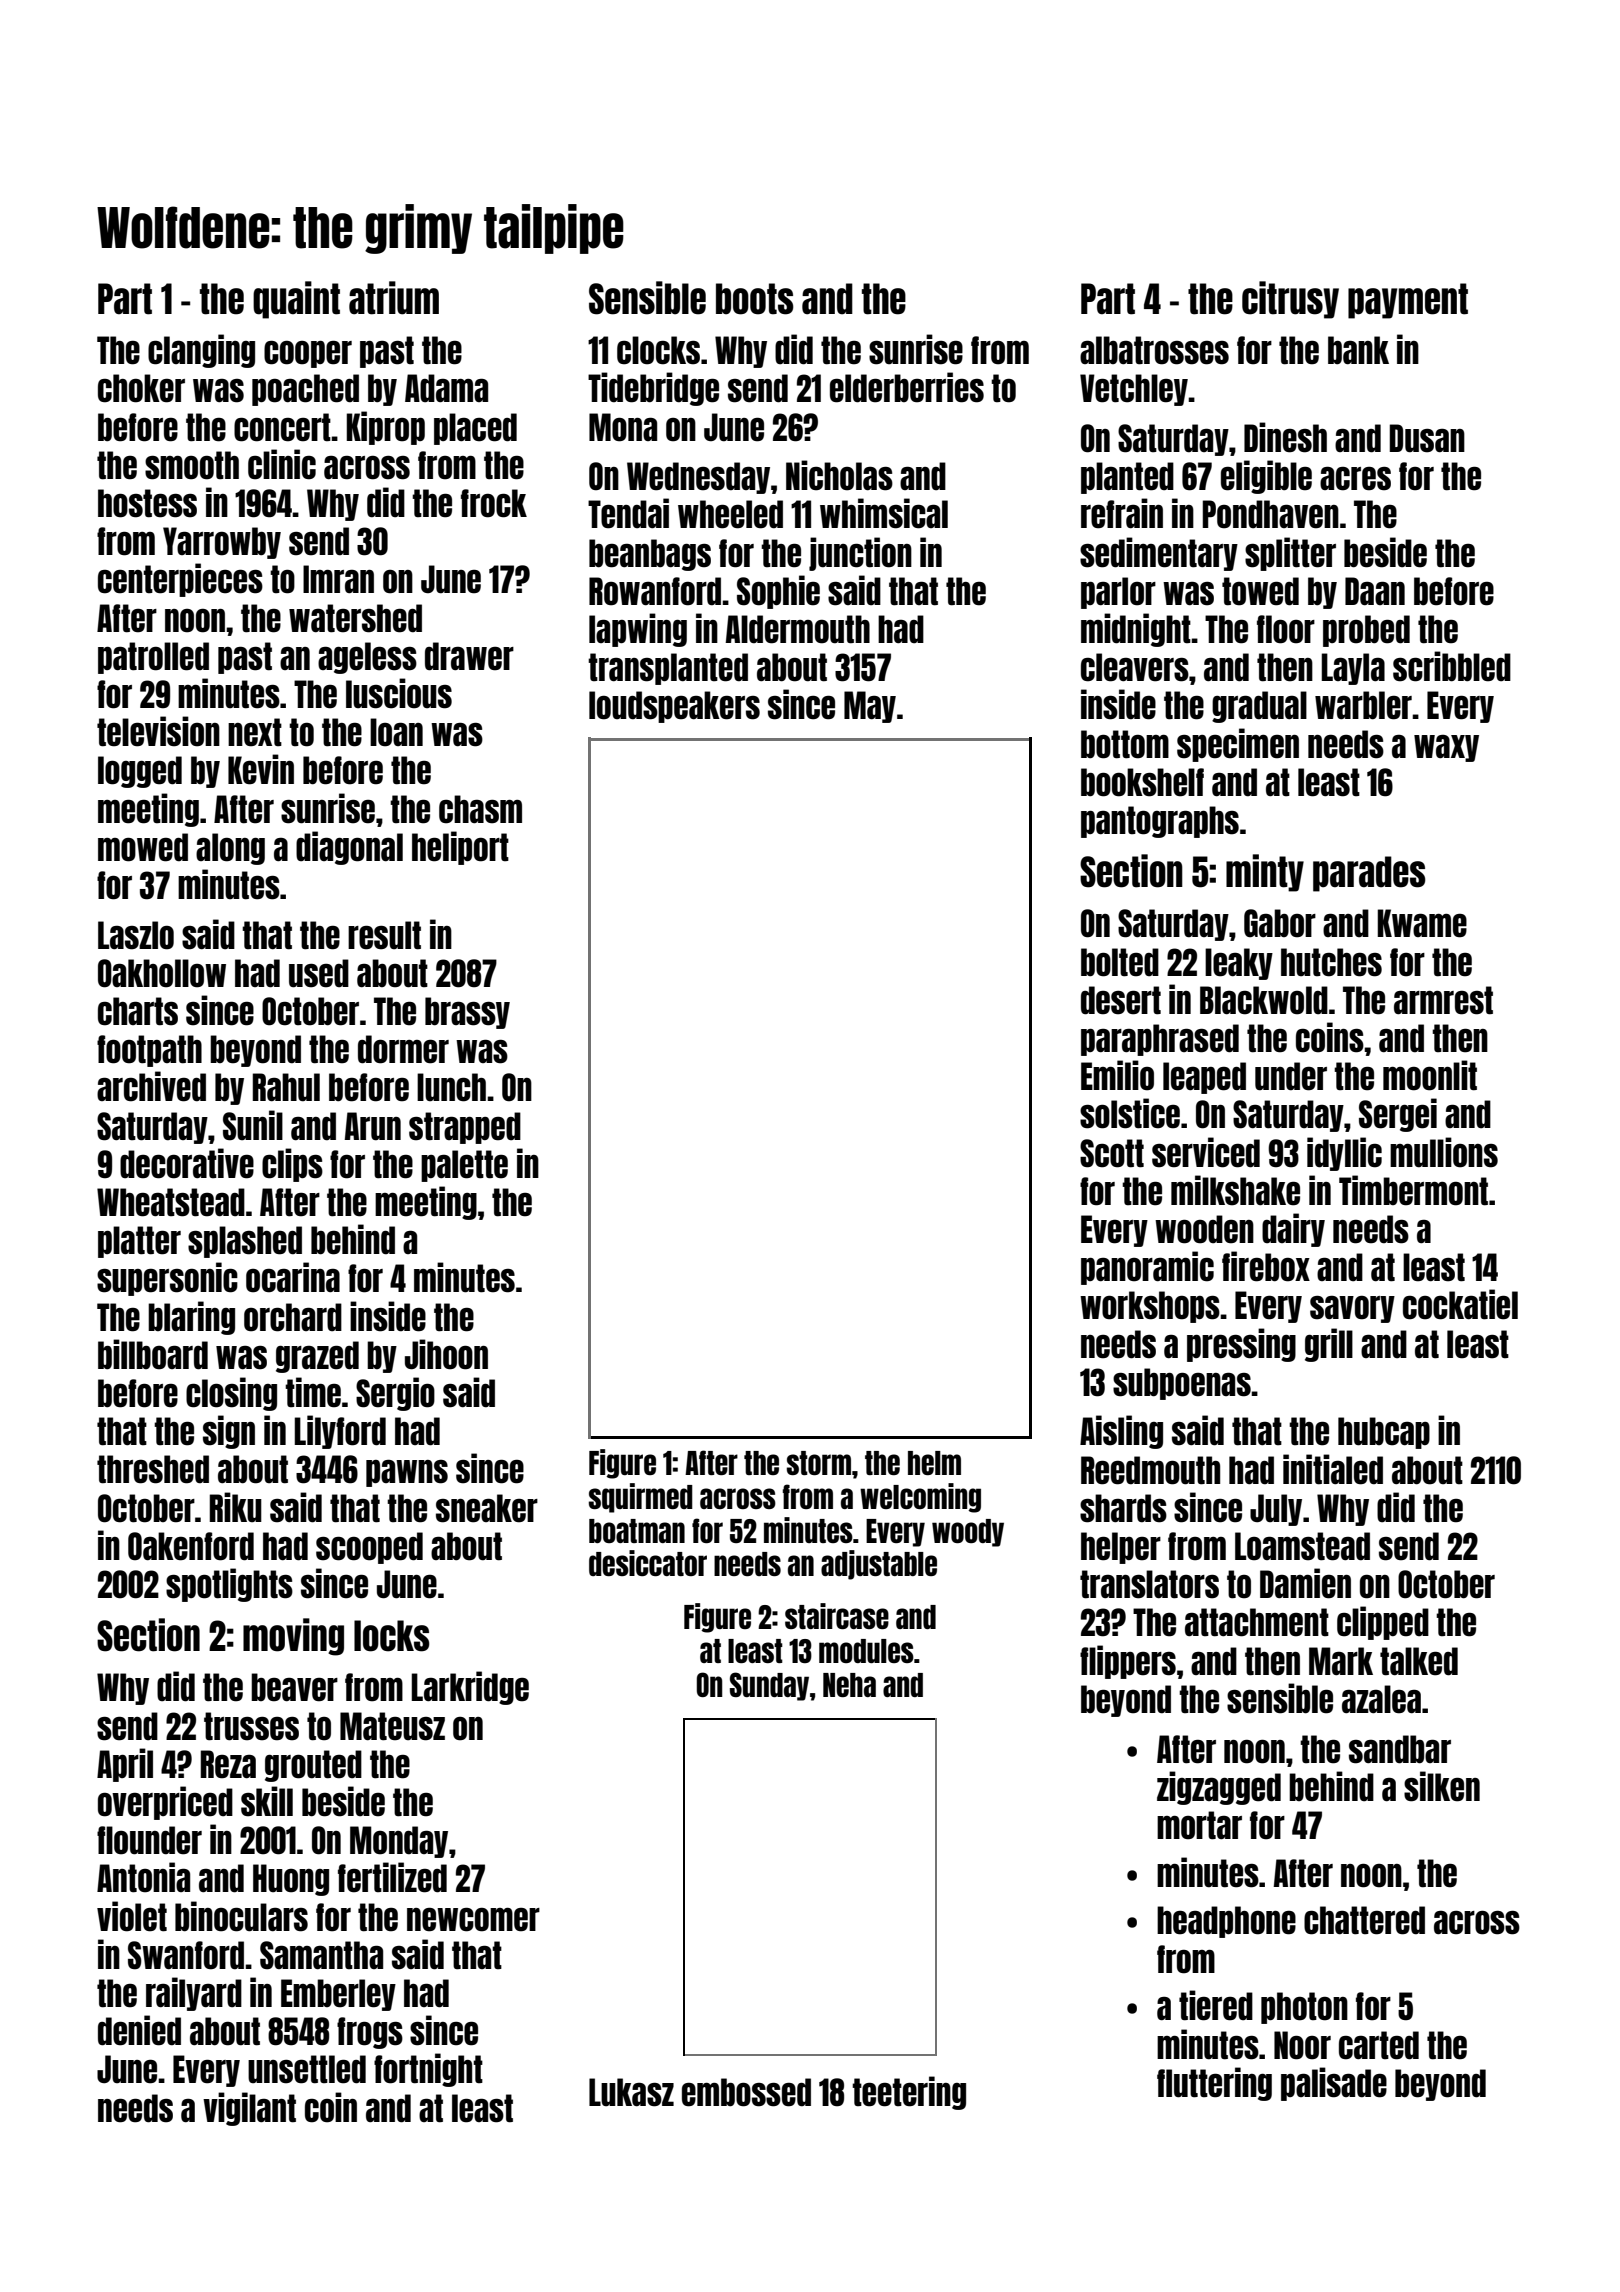  I want to click on vigilant, so click(249, 2109).
